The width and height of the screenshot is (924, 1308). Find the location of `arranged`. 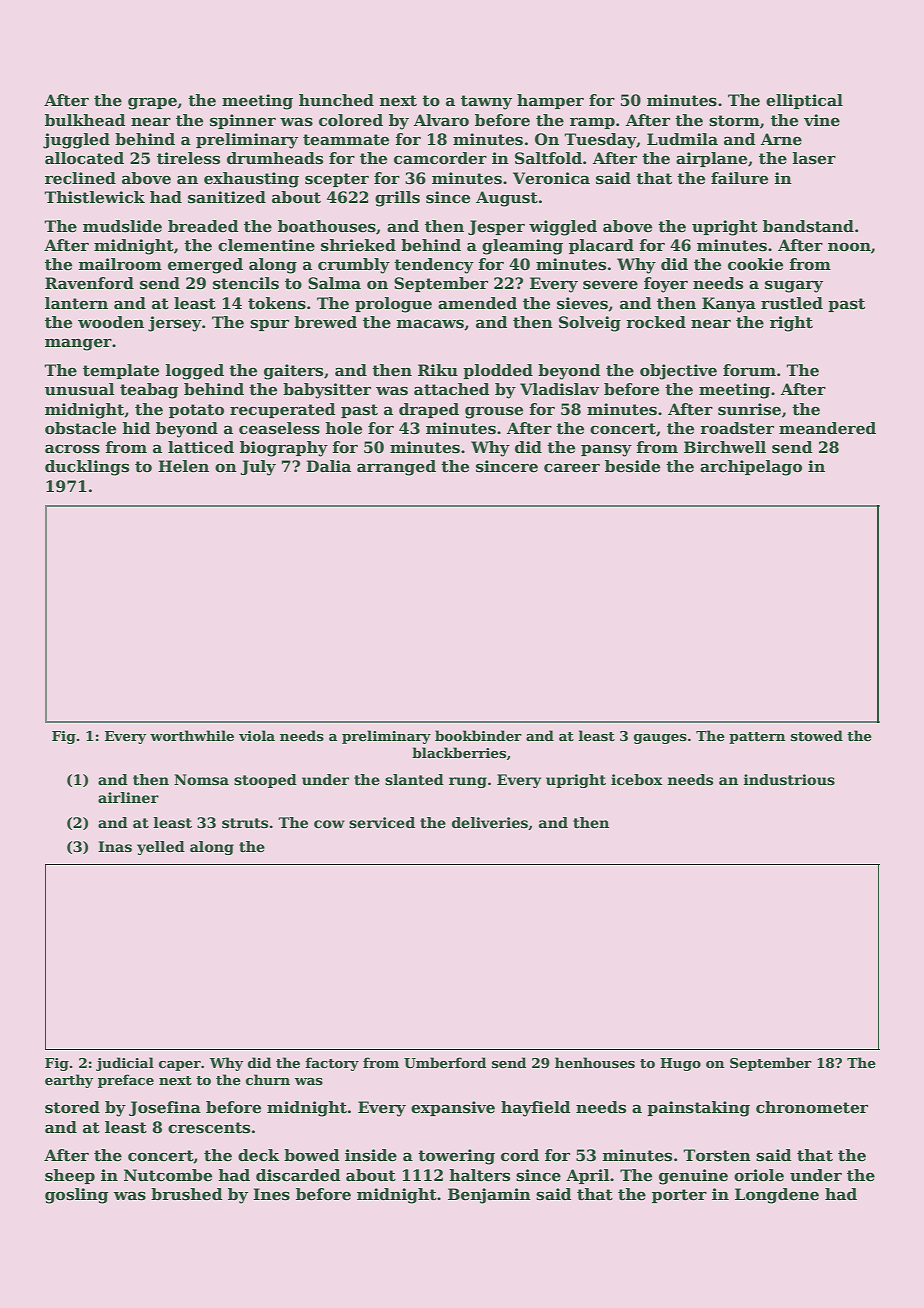

arranged is located at coordinates (396, 468).
